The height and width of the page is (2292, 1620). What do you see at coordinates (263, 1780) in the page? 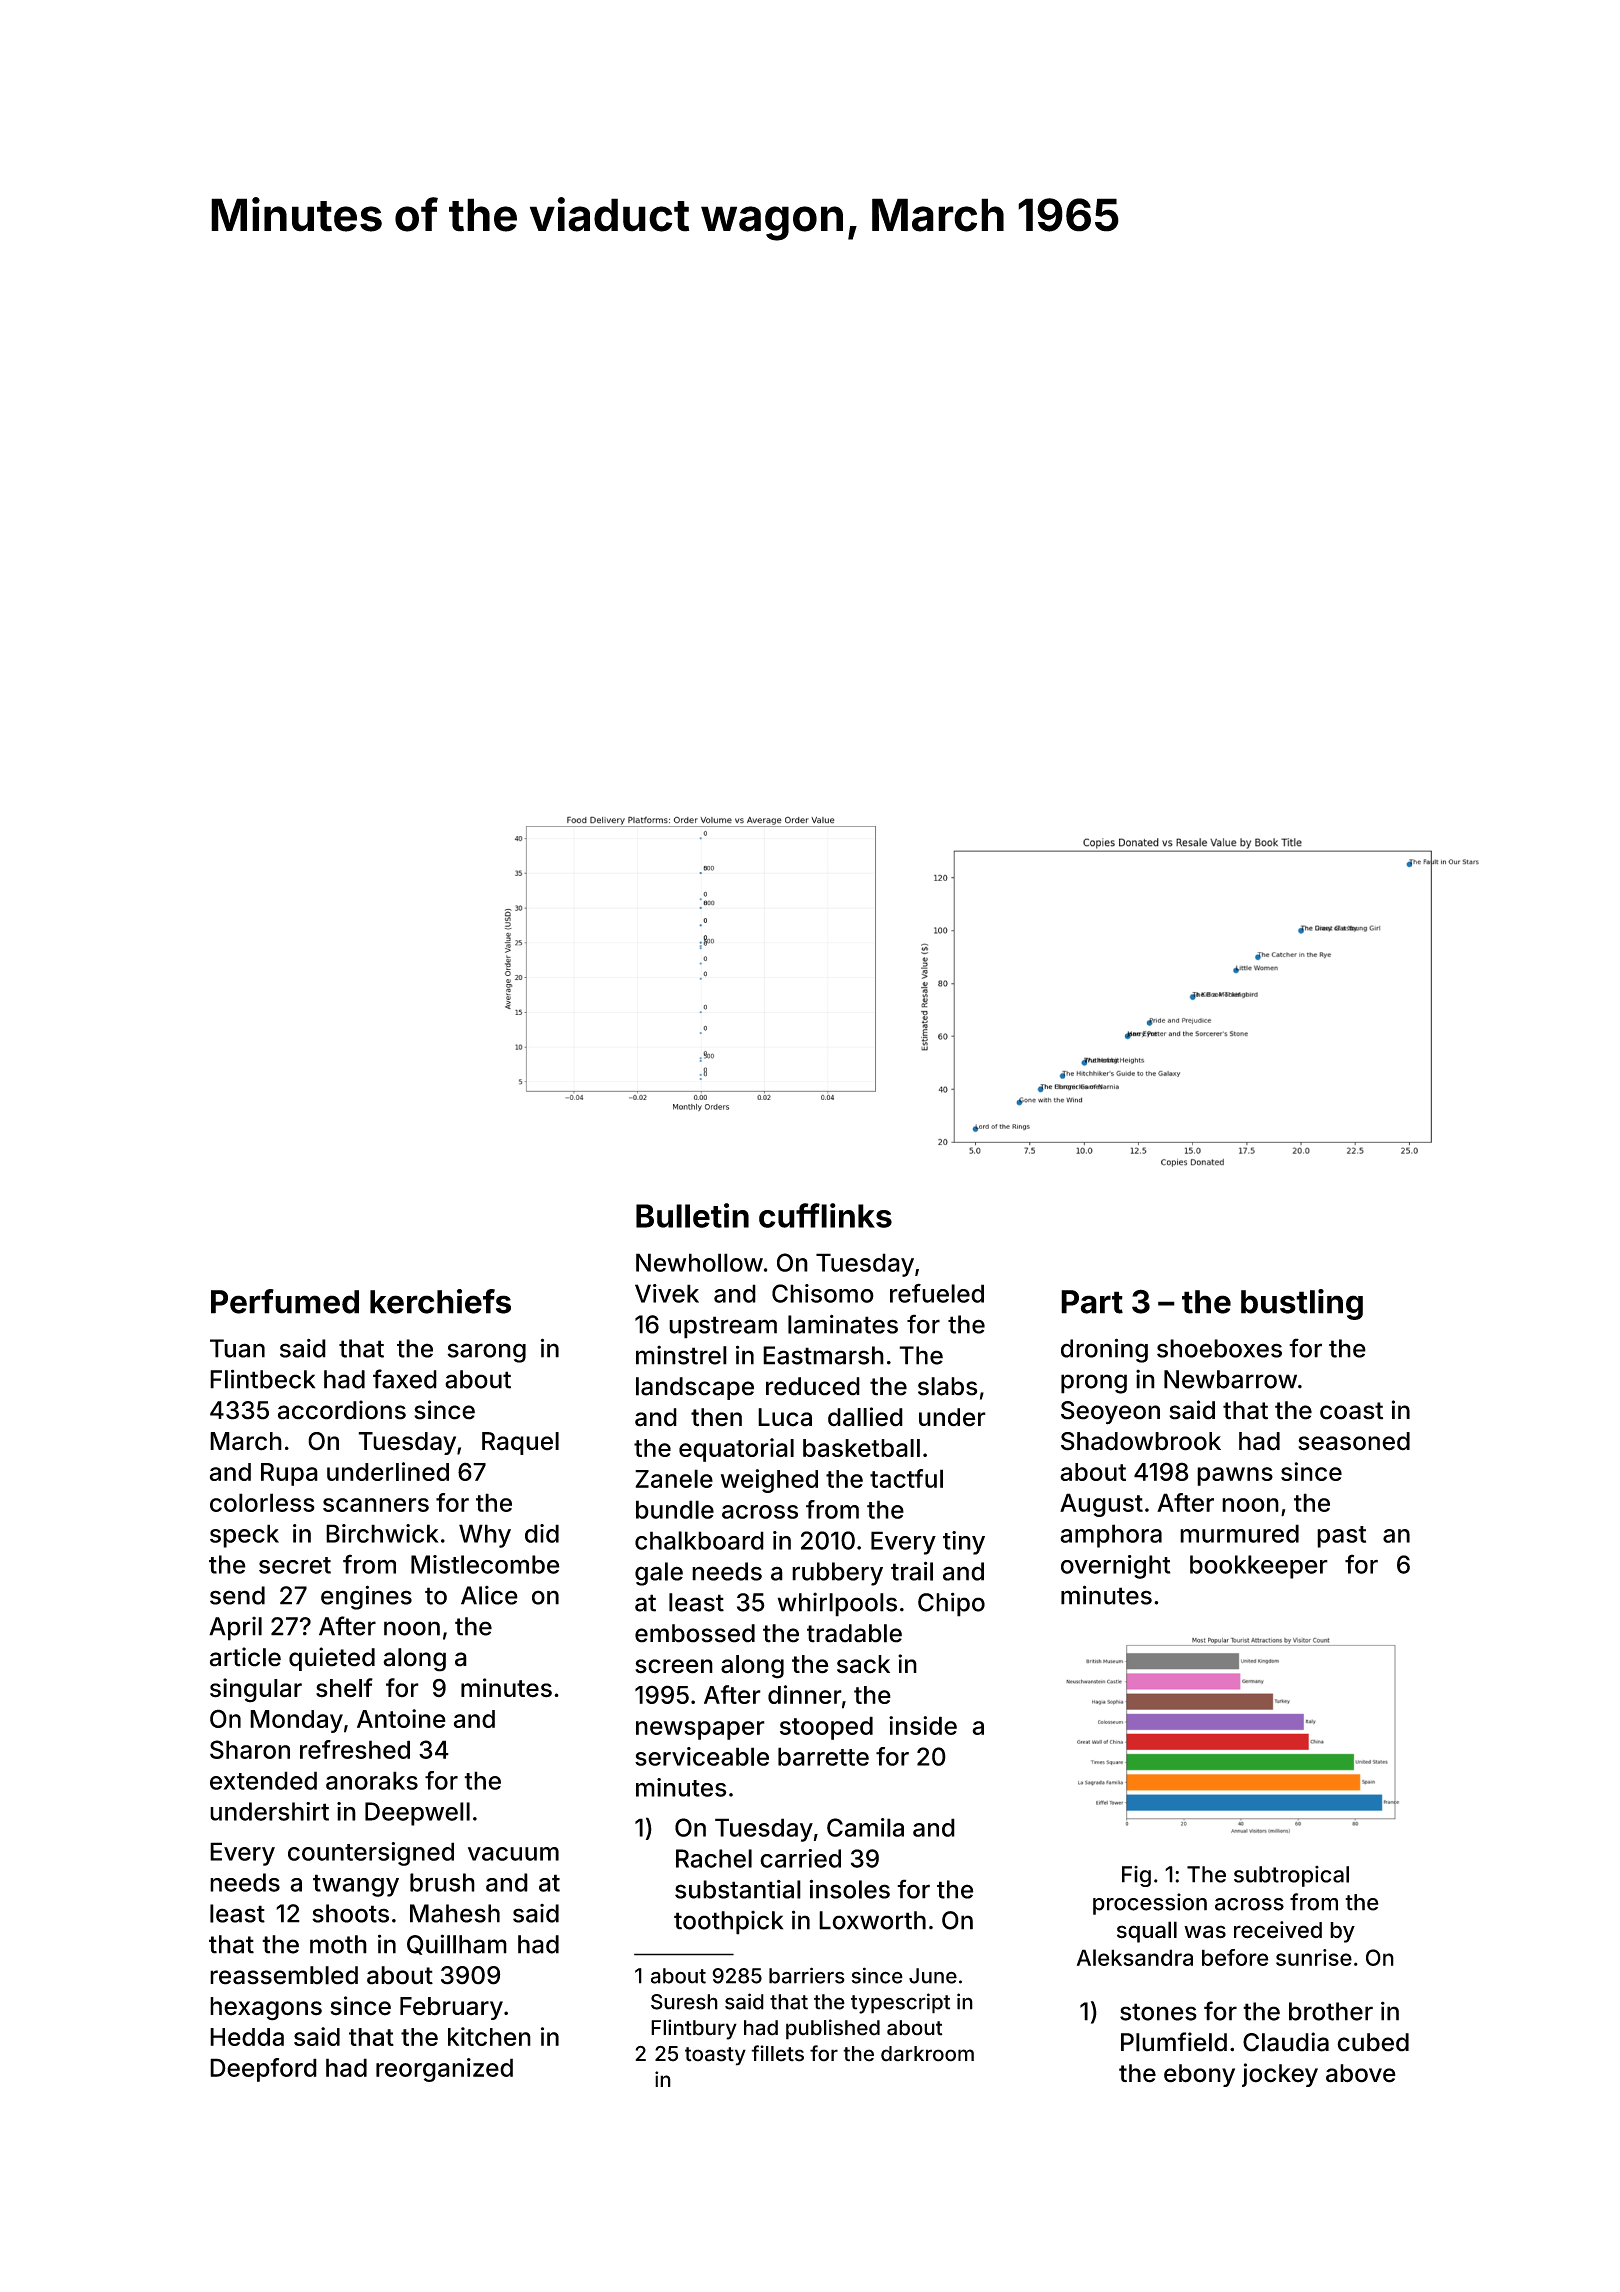
I see `extended` at bounding box center [263, 1780].
